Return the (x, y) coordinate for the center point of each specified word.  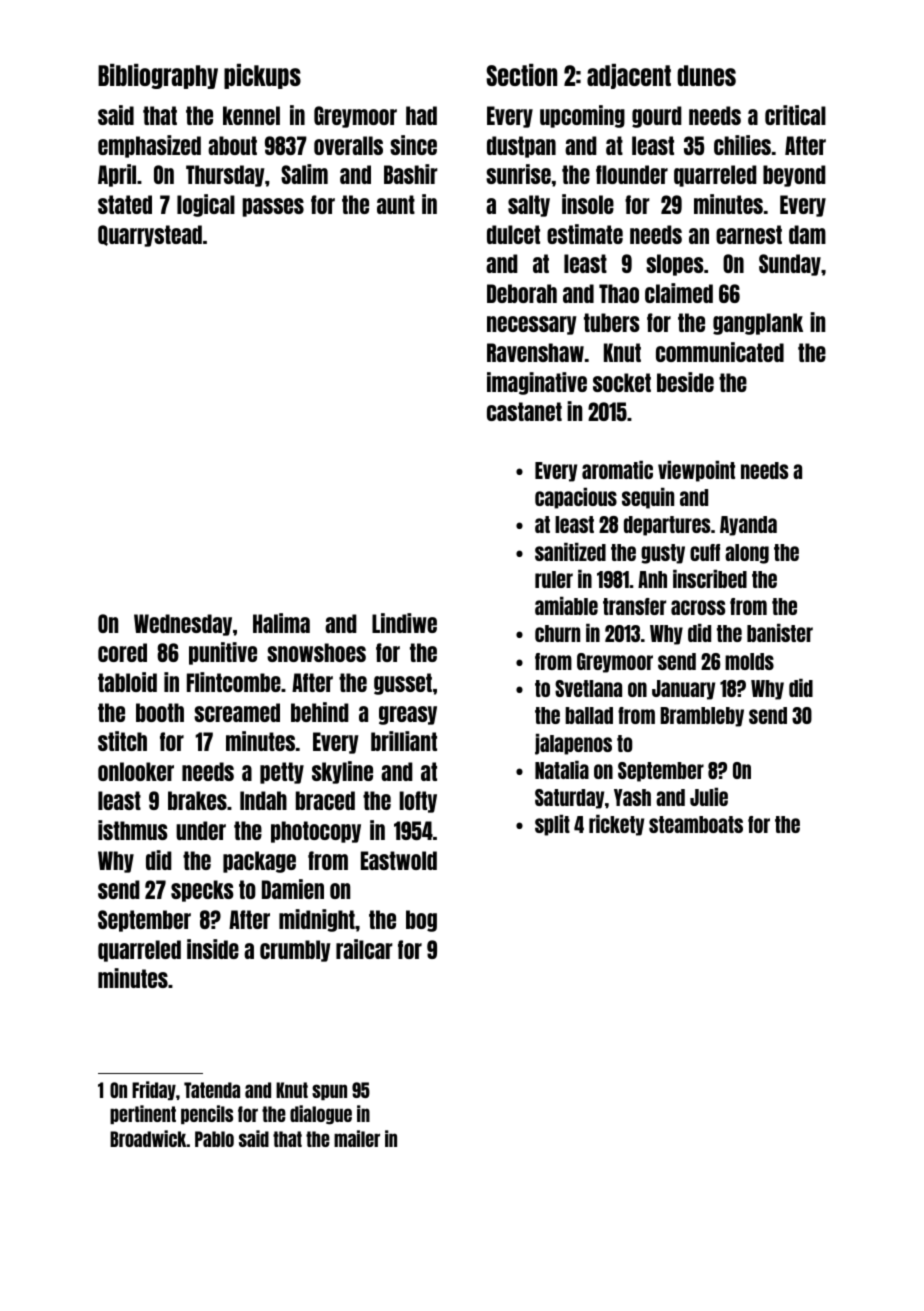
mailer (357, 1138)
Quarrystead (150, 236)
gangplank (758, 324)
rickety (616, 825)
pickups (262, 76)
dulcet (513, 234)
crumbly (295, 951)
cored (122, 652)
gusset (403, 684)
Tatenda (212, 1090)
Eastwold (399, 860)
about (232, 145)
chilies (742, 145)
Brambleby (702, 717)
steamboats (696, 824)
